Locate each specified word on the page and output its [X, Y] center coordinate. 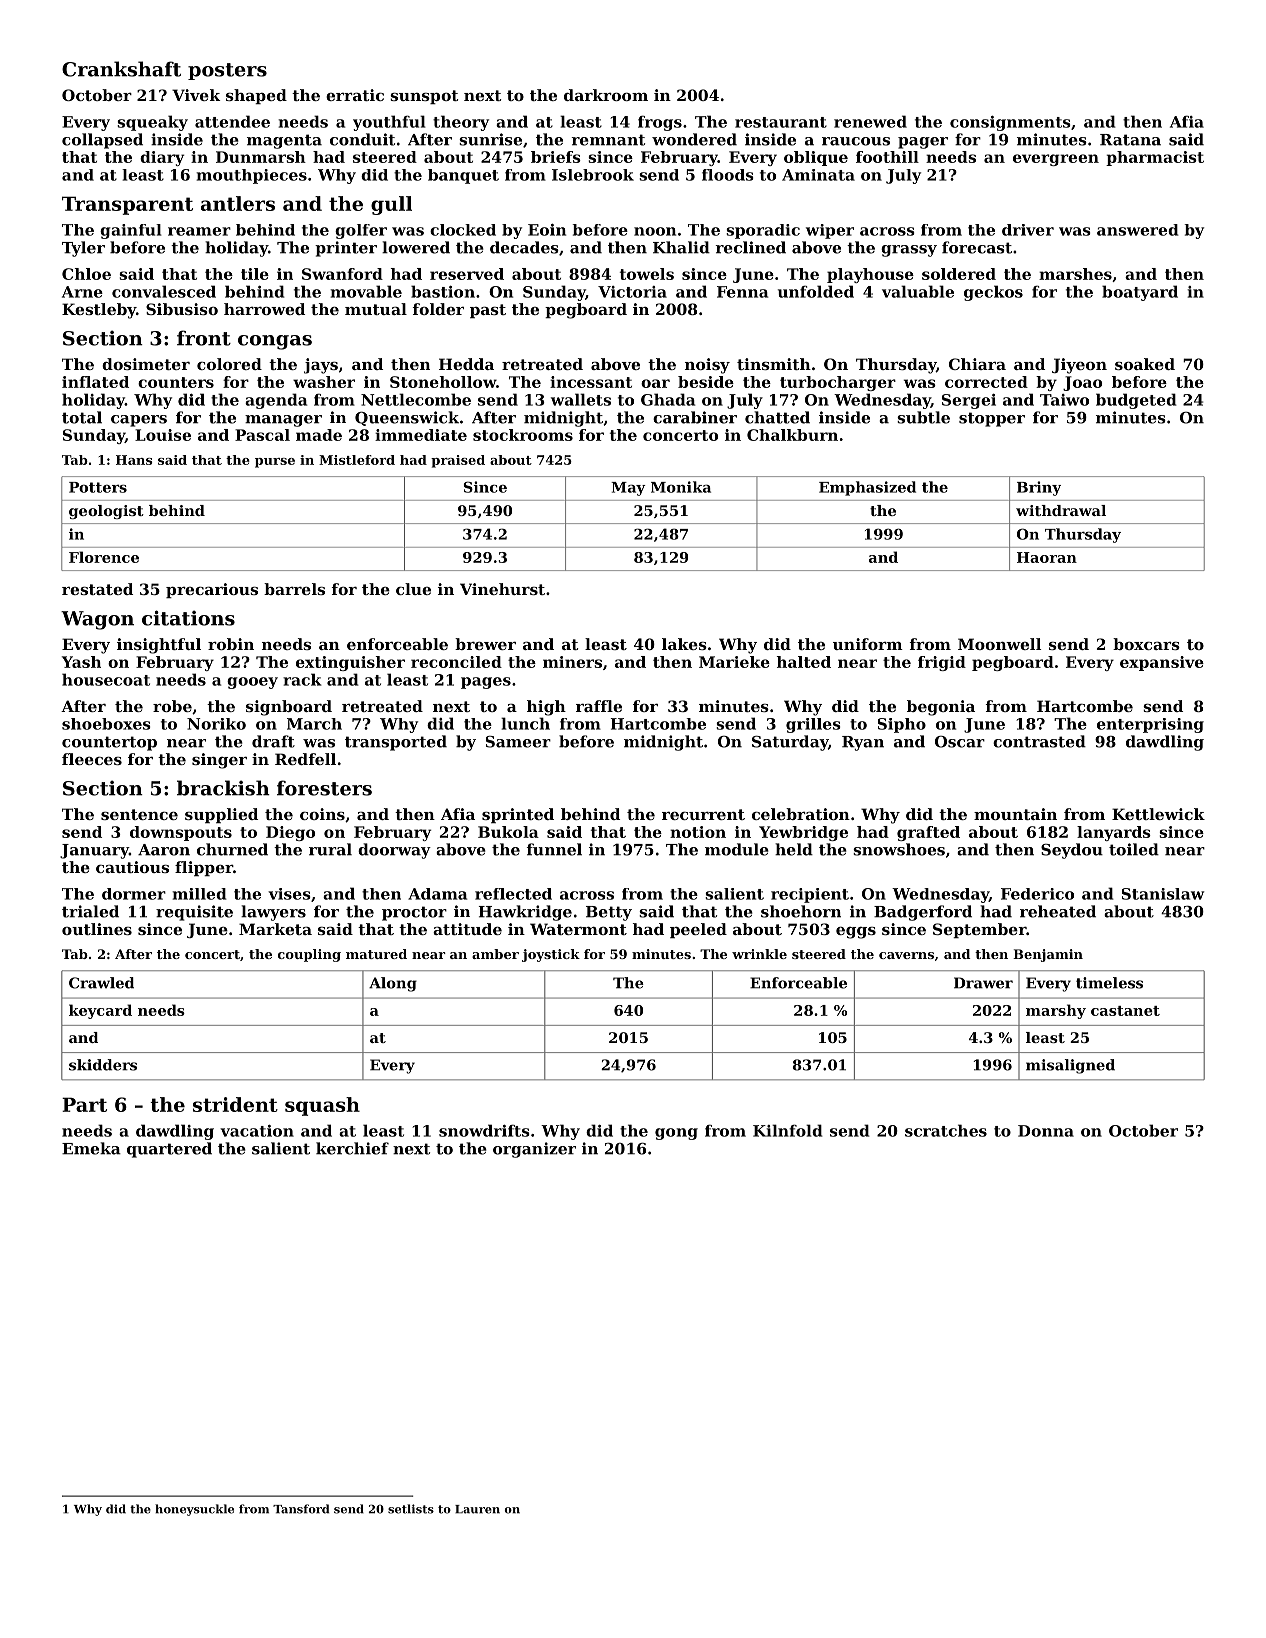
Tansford [301, 1509]
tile [255, 274]
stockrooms [523, 435]
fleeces [92, 759]
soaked [1145, 364]
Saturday [790, 743]
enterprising [1150, 725]
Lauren [477, 1509]
